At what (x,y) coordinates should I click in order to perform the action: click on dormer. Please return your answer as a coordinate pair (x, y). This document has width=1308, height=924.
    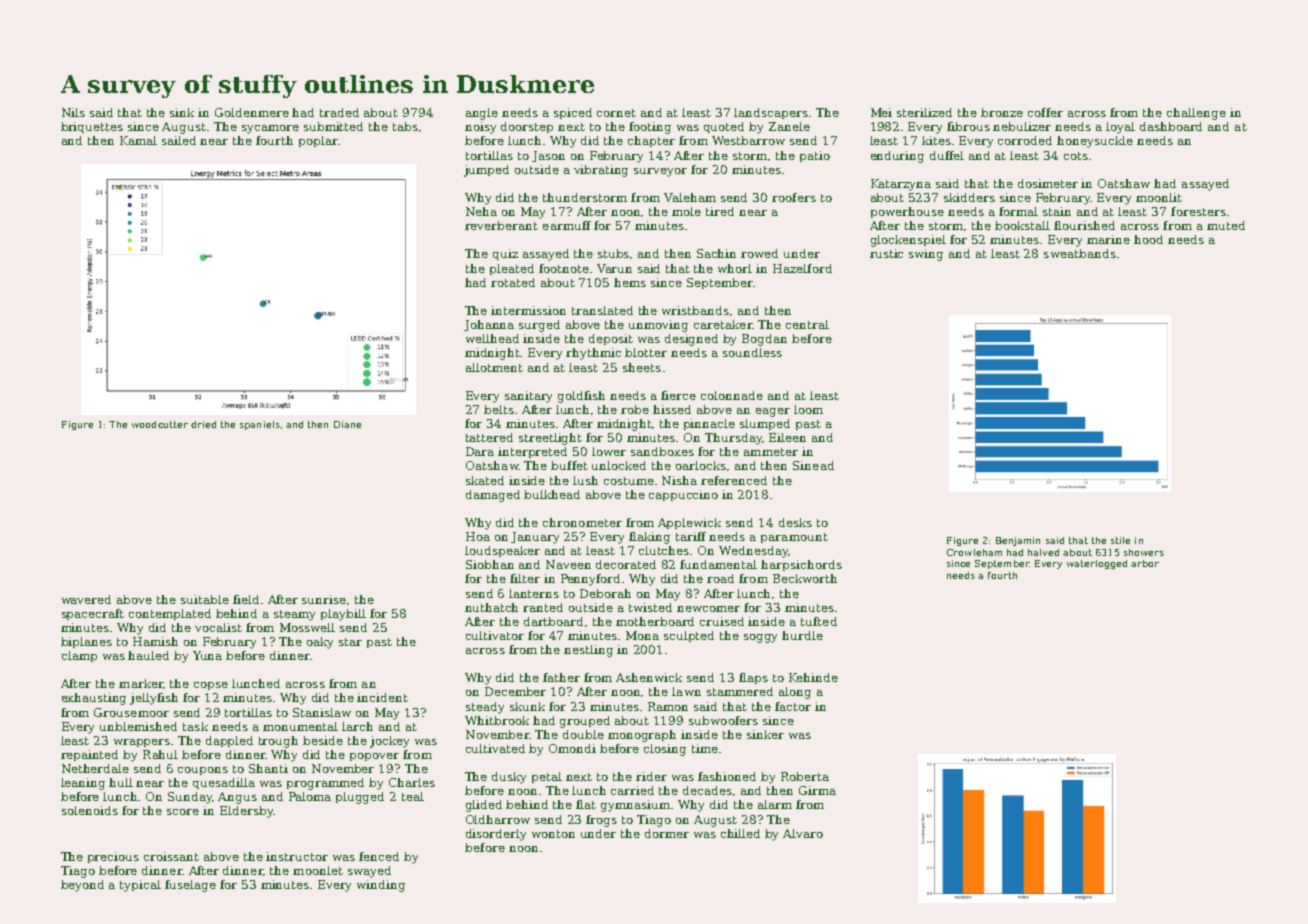
    Looking at the image, I should click on (667, 833).
